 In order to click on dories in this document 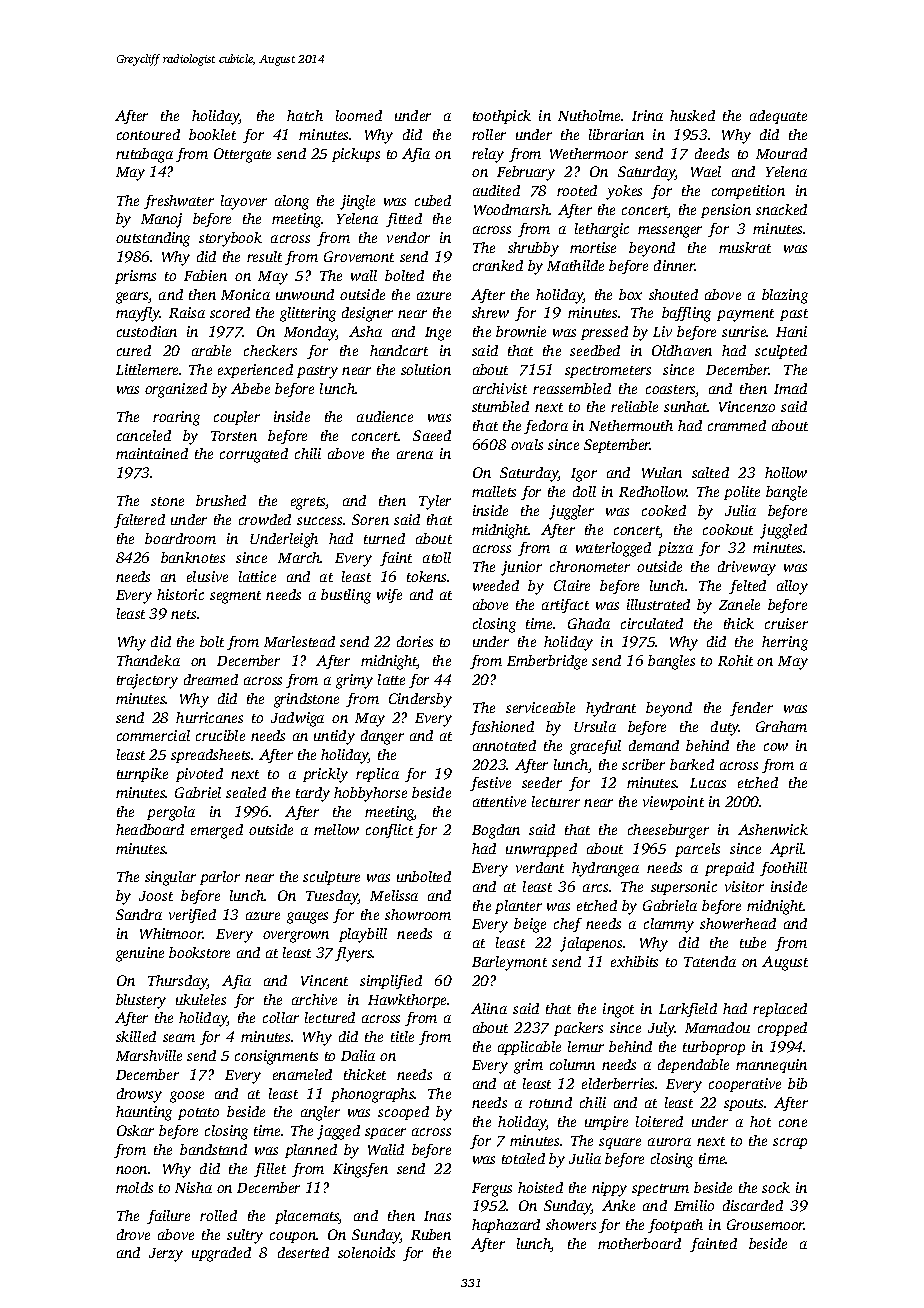, I will do `click(415, 641)`.
